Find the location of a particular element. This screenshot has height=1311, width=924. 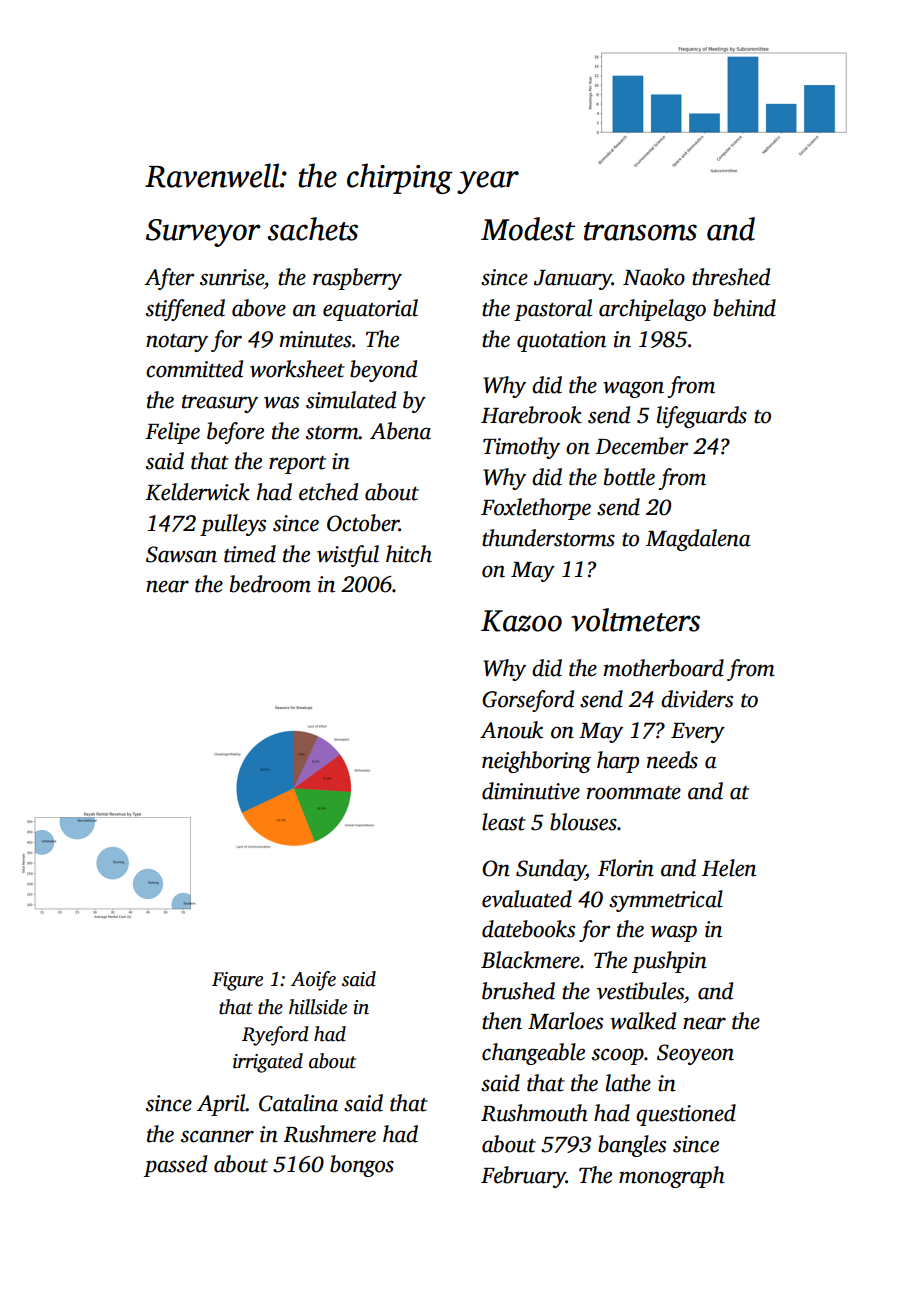

bongos is located at coordinates (362, 1166).
